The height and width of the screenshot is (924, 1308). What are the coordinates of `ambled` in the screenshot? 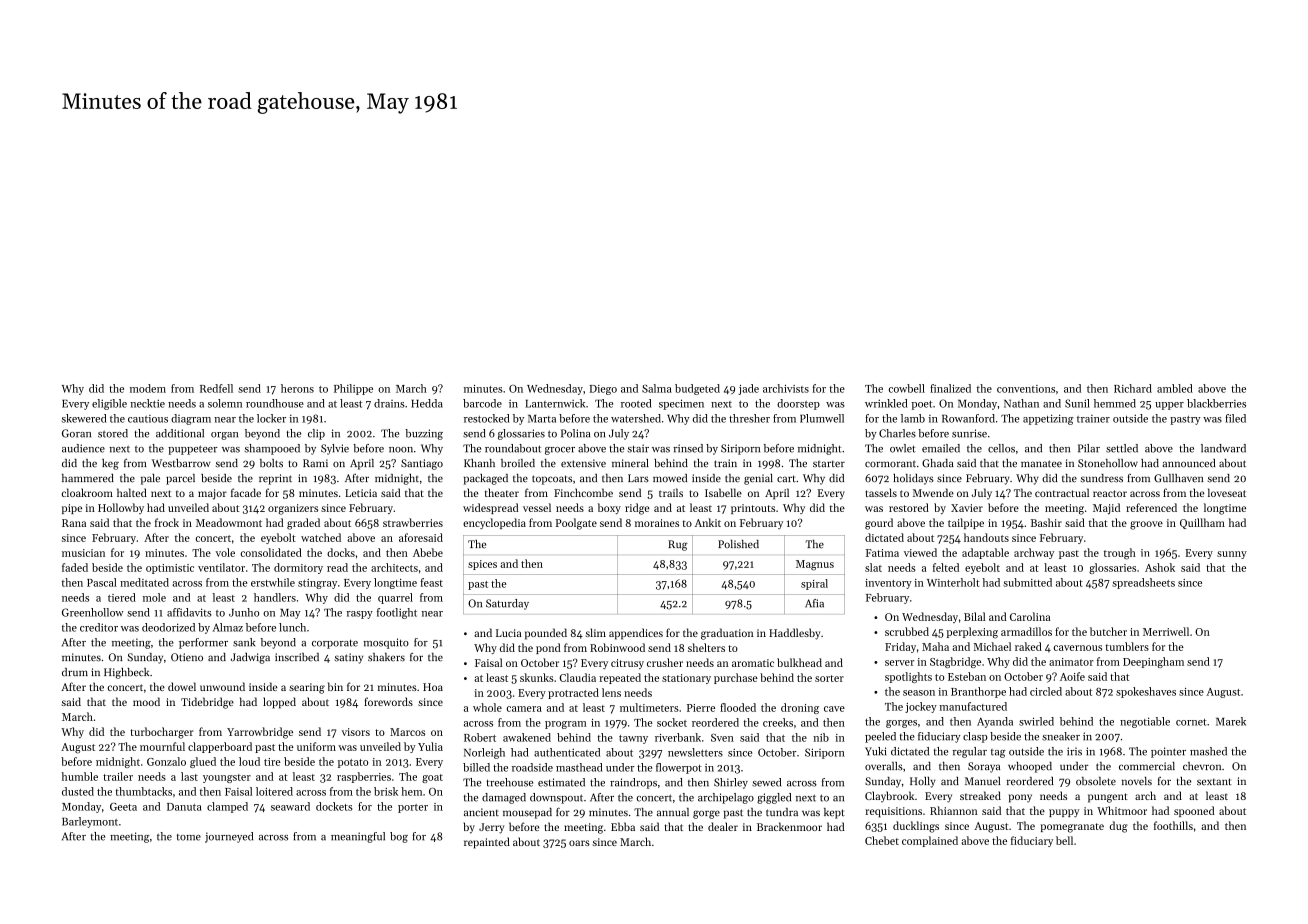 It's located at (1175, 388).
